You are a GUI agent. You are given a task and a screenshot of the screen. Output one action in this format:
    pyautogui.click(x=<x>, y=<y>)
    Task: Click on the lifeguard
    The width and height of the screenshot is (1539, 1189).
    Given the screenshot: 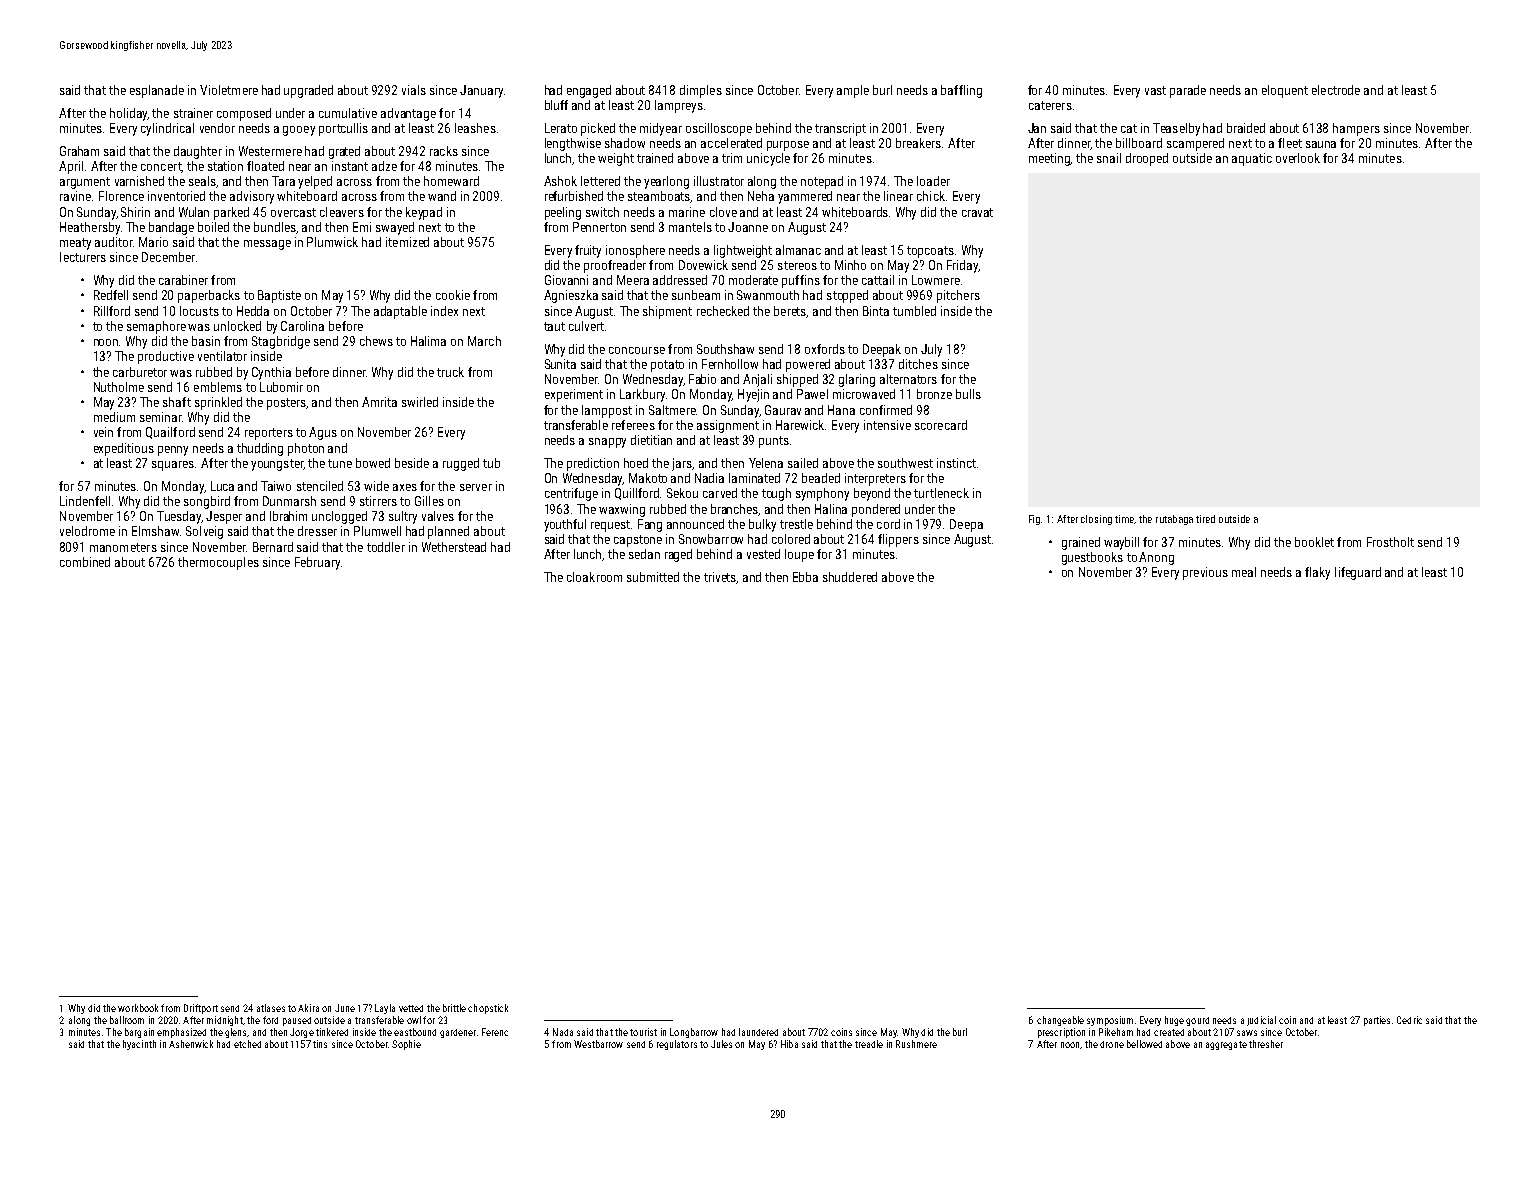 What is the action you would take?
    pyautogui.click(x=1358, y=573)
